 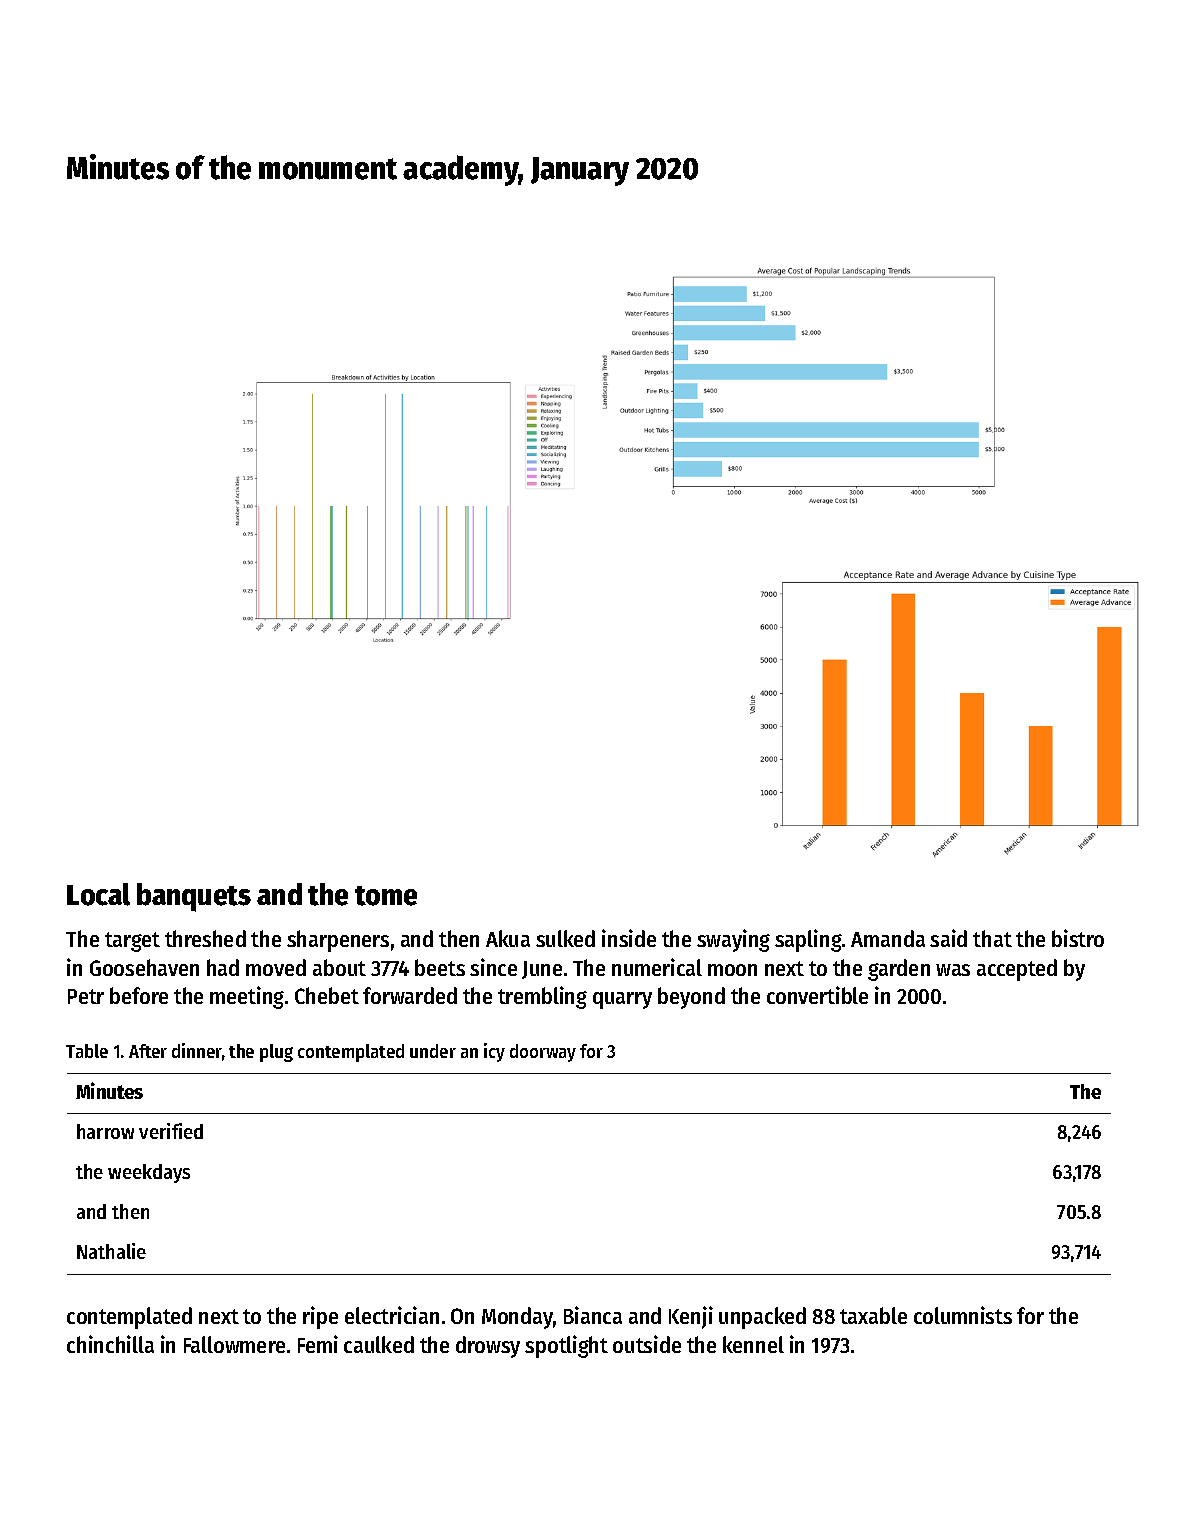 I want to click on banquets, so click(x=194, y=897).
